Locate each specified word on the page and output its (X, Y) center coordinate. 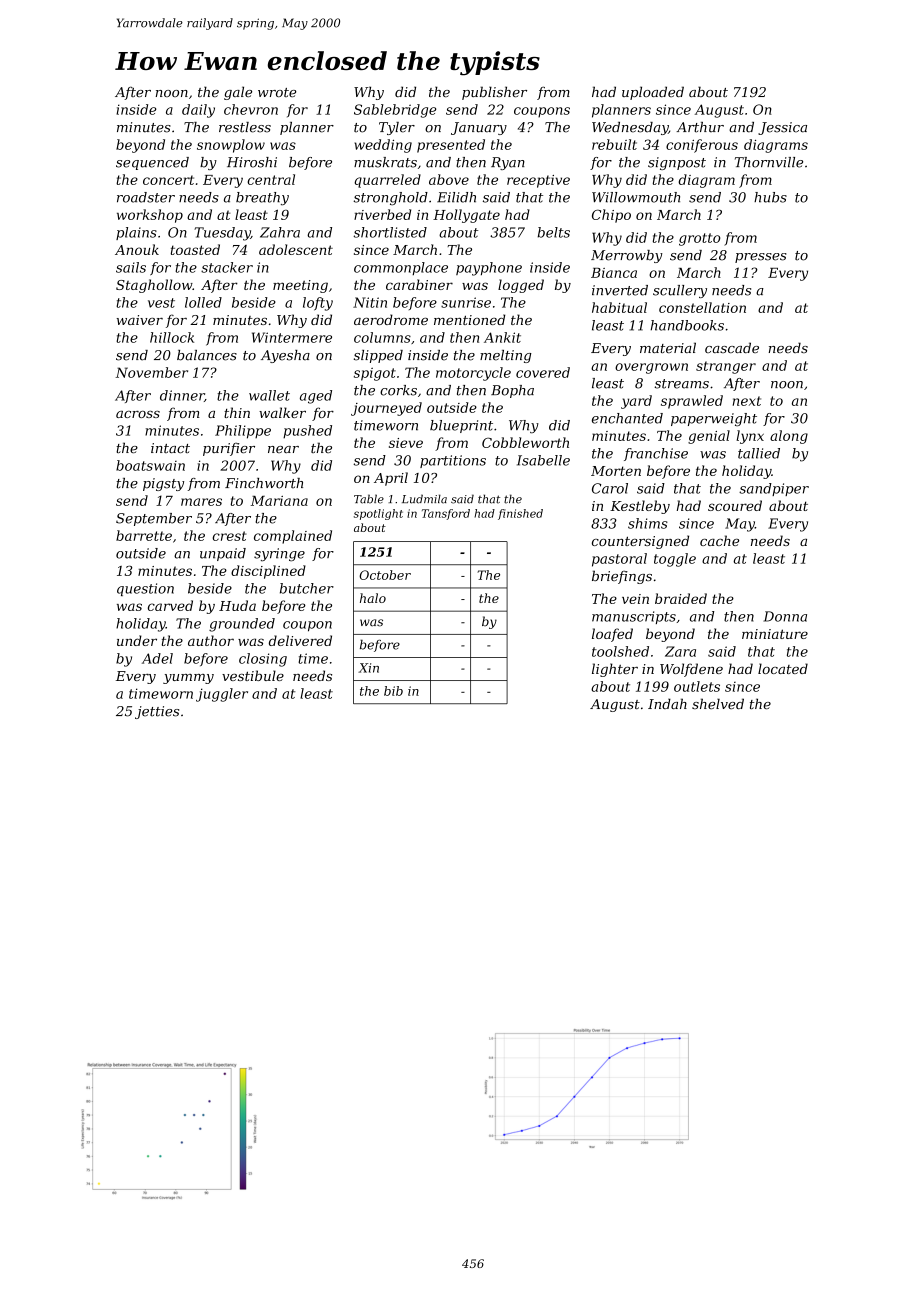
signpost (677, 163)
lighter (615, 670)
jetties (157, 712)
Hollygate (466, 216)
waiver (140, 320)
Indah (667, 703)
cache (719, 540)
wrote (277, 92)
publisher (494, 93)
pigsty (163, 484)
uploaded (653, 93)
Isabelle (543, 460)
